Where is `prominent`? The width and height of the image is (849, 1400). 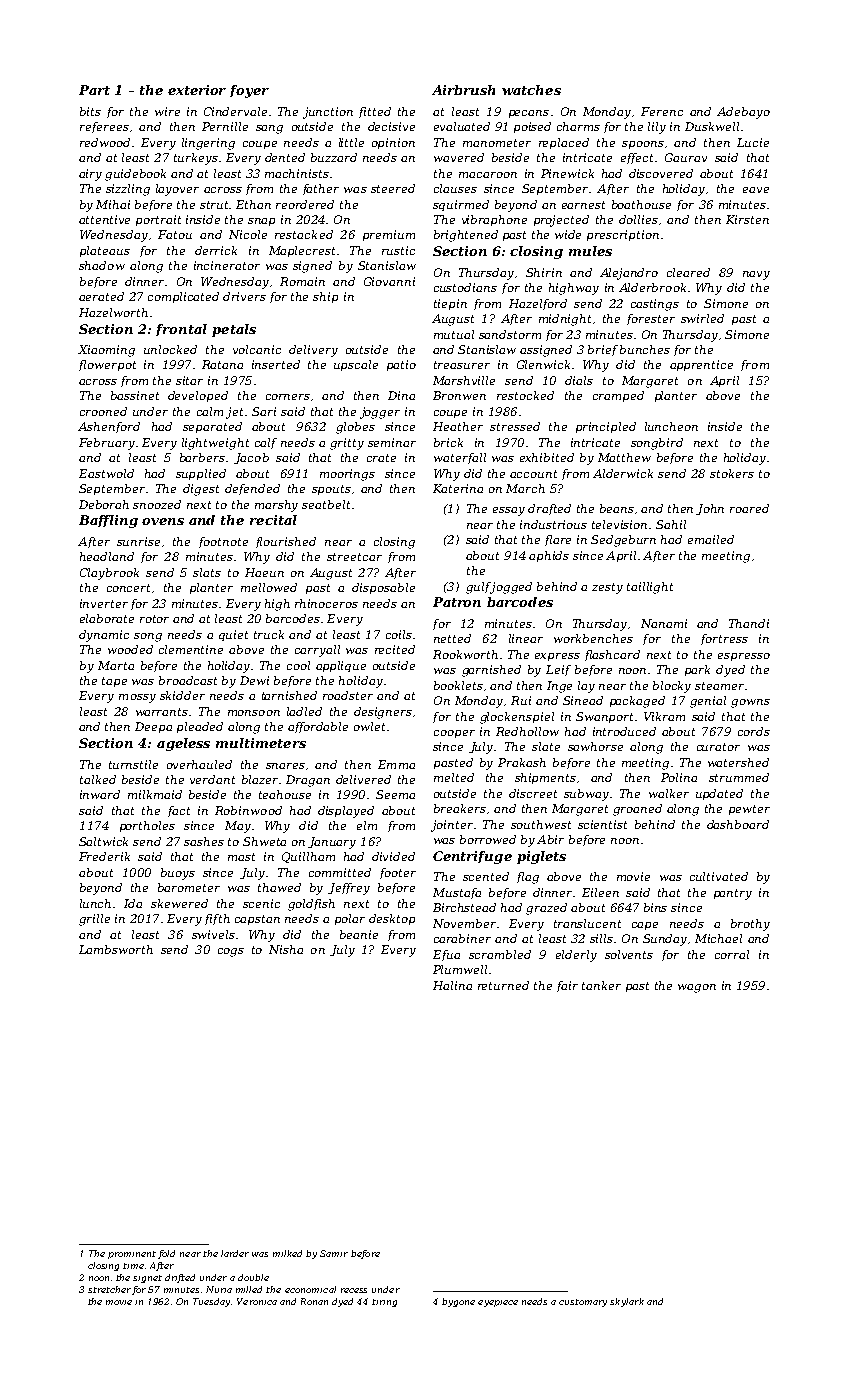
prominent is located at coordinates (132, 1255).
